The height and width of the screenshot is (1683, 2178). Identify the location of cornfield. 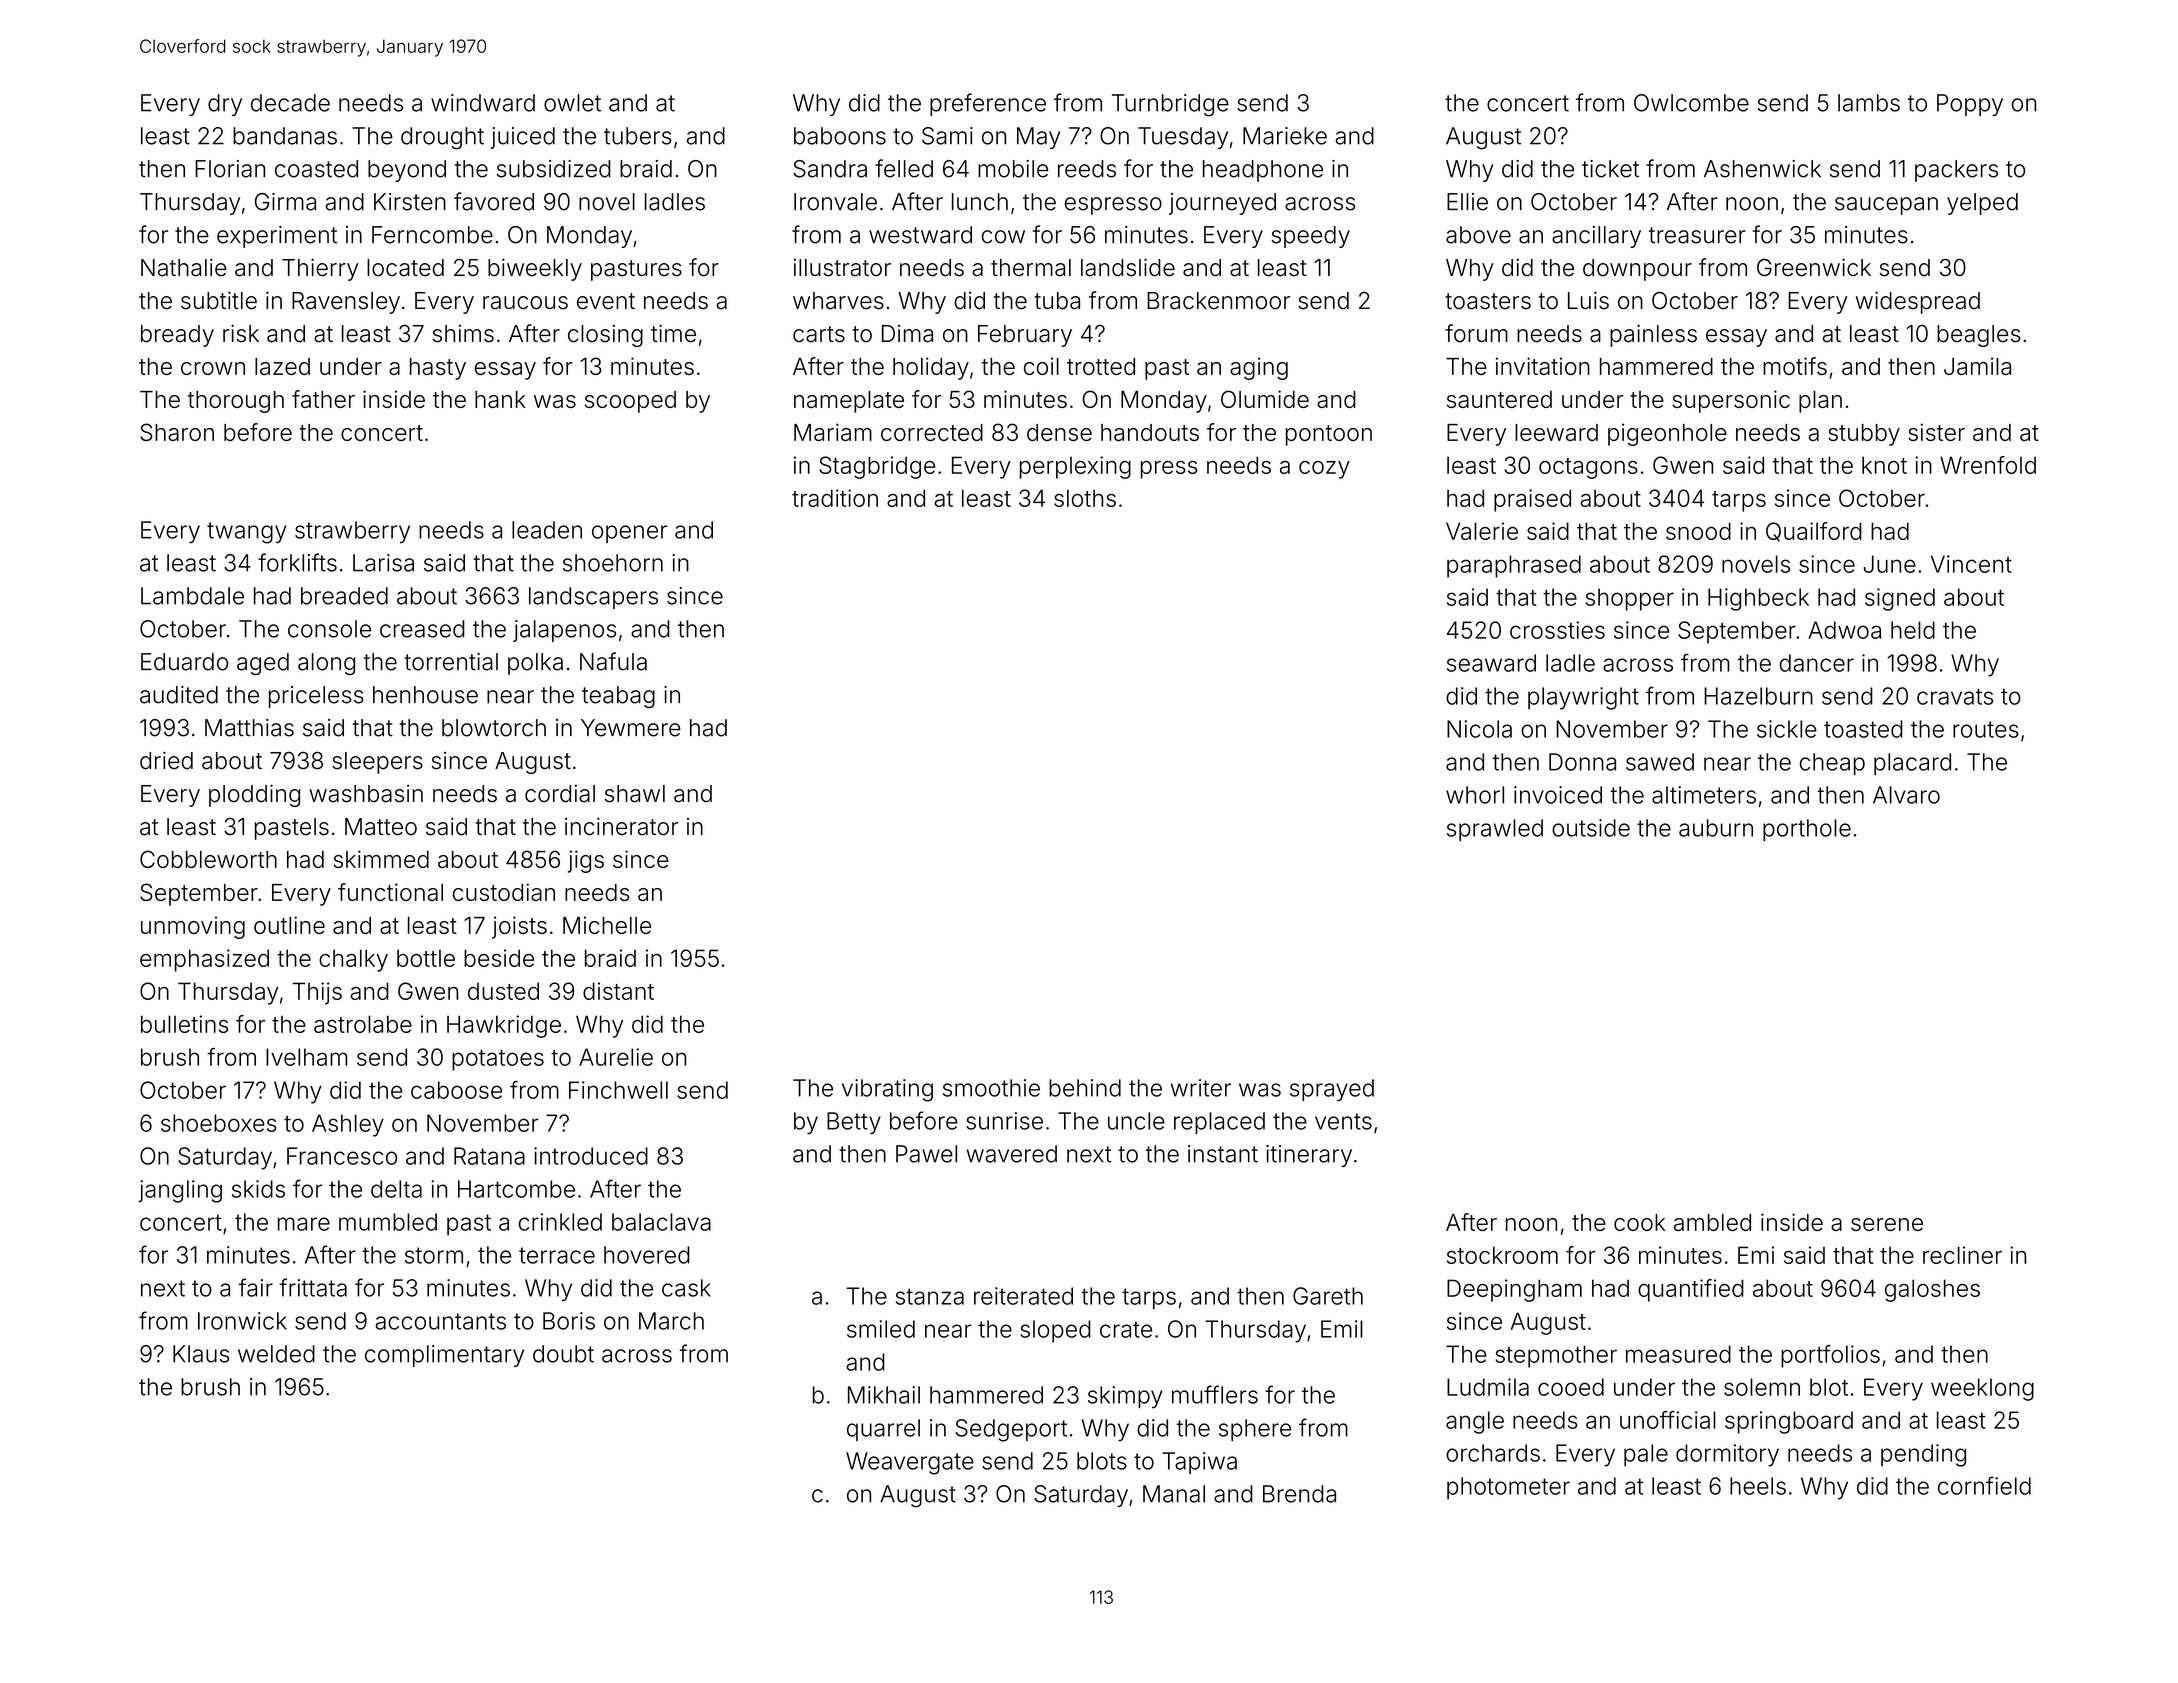
(1984, 1485).
